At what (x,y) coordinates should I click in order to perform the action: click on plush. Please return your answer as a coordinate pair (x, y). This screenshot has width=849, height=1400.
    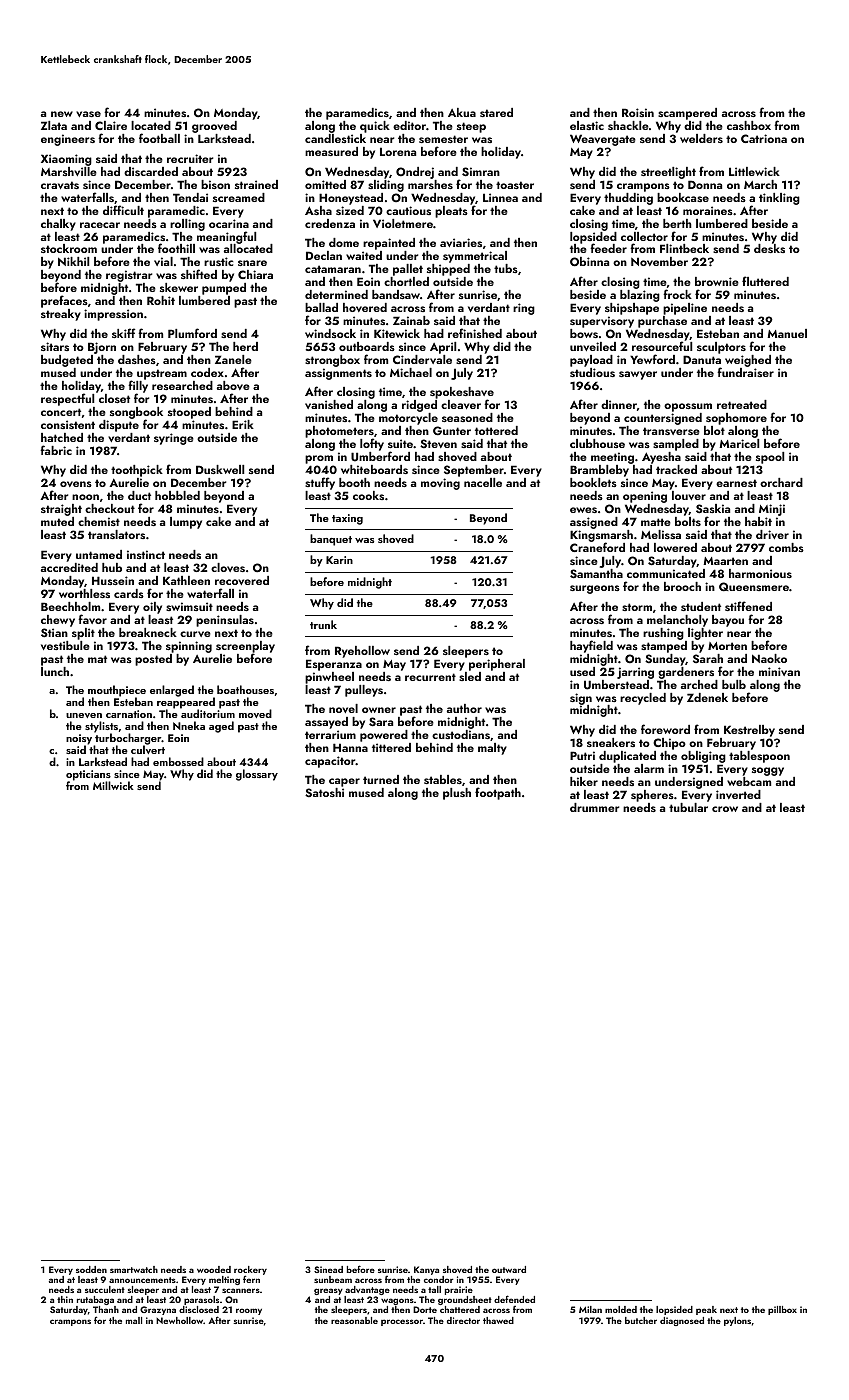
    Looking at the image, I should click on (457, 794).
